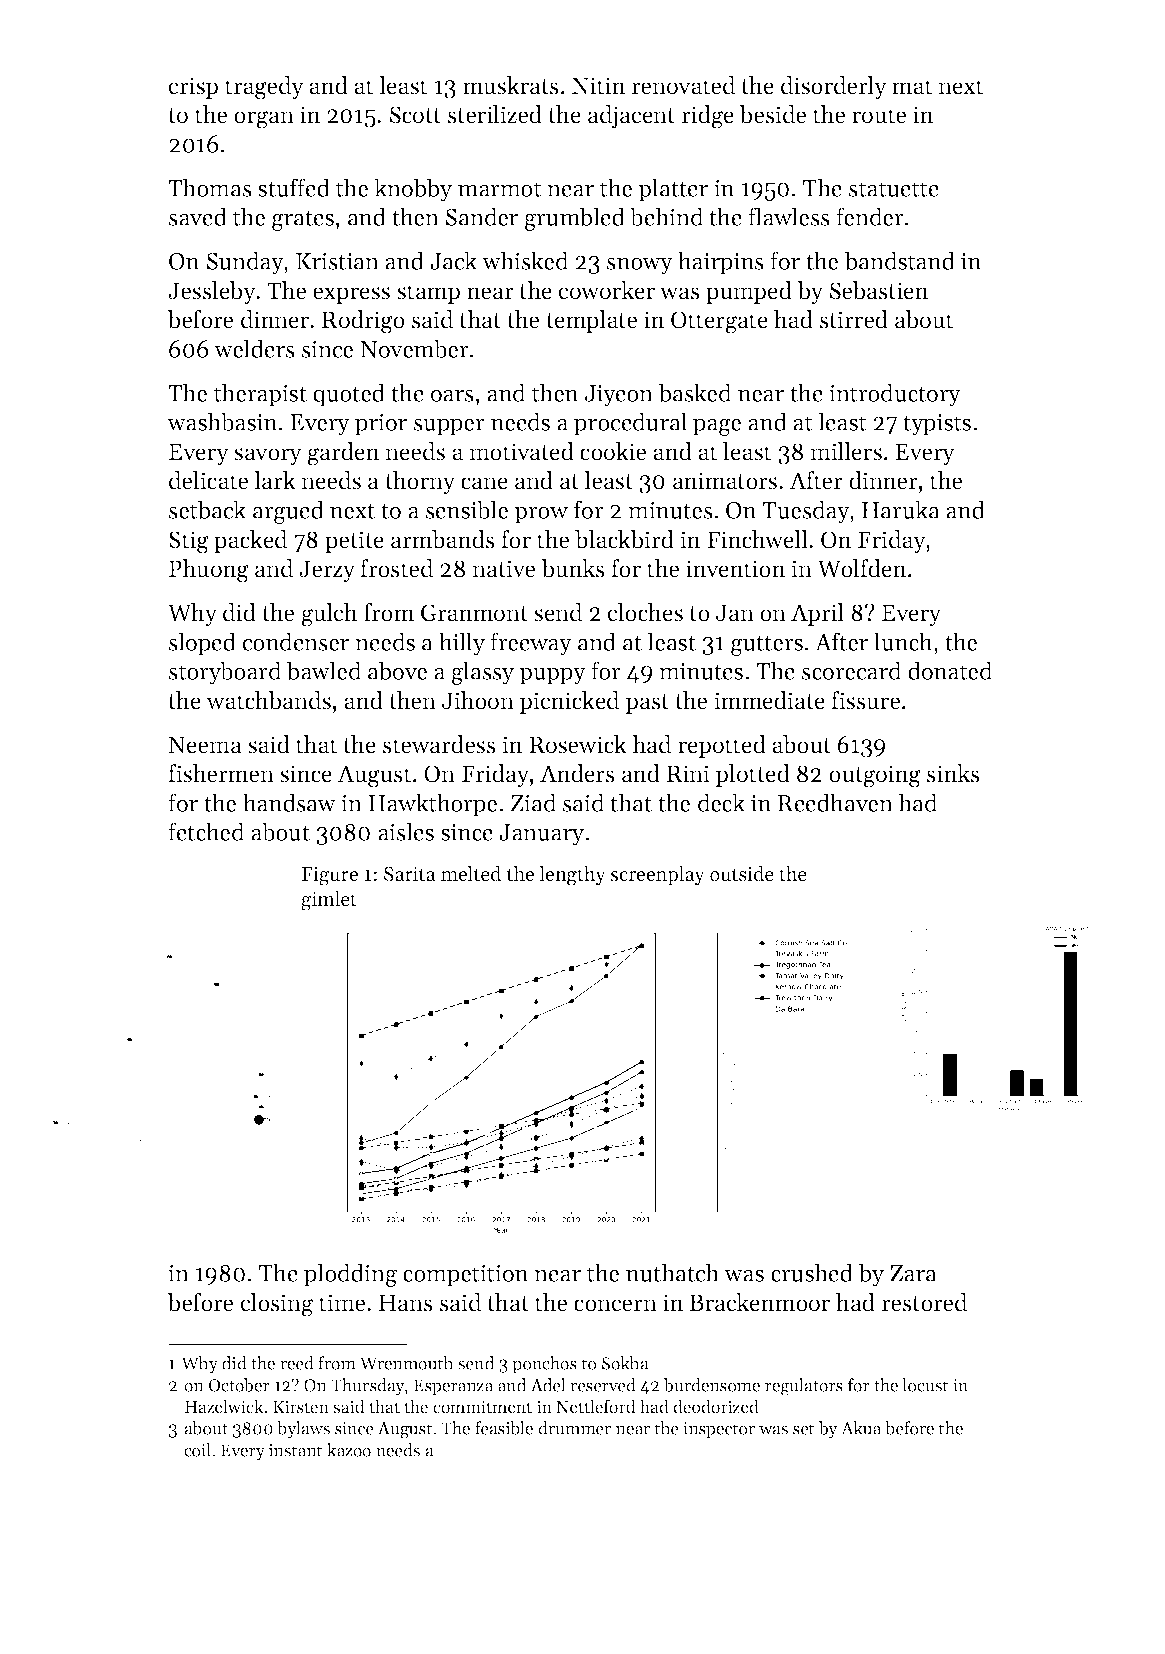  What do you see at coordinates (913, 1273) in the page?
I see `Zara` at bounding box center [913, 1273].
